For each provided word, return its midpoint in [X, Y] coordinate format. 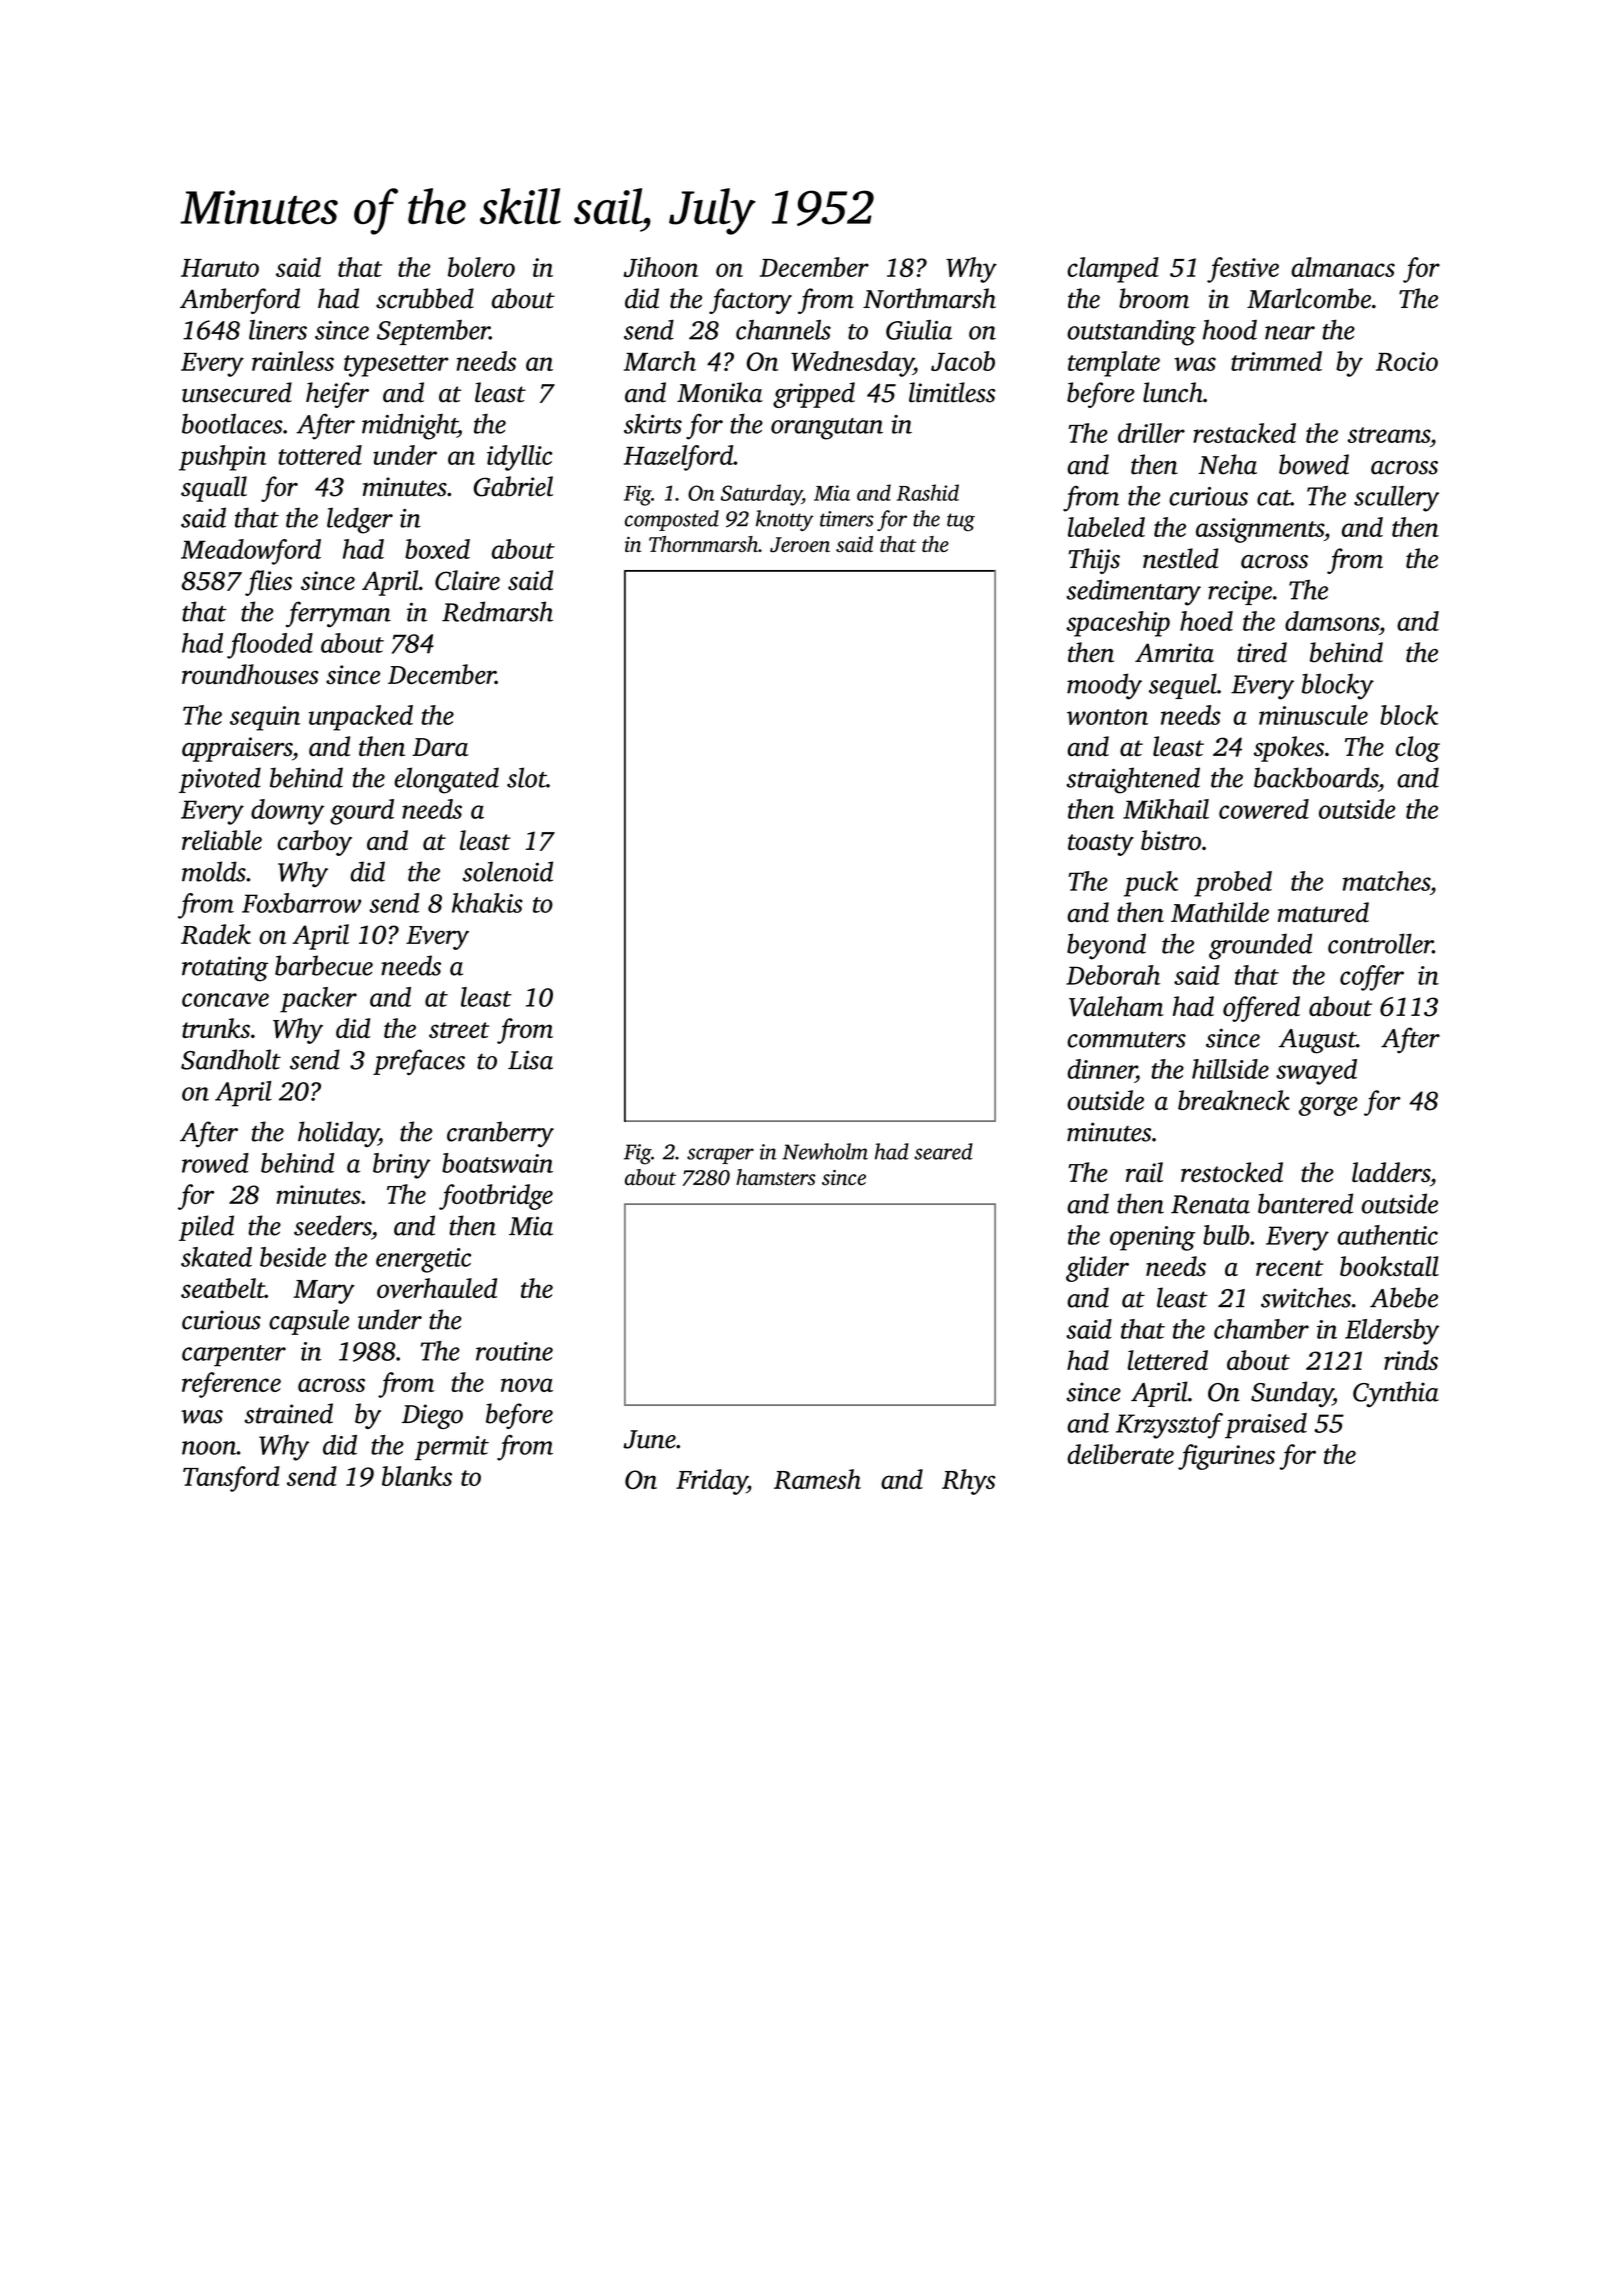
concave [225, 1000]
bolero [481, 267]
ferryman [338, 614]
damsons [1332, 621]
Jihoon [660, 267]
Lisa [530, 1060]
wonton [1107, 717]
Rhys [969, 1482]
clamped [1113, 270]
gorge [1328, 1106]
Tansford [231, 1479]
